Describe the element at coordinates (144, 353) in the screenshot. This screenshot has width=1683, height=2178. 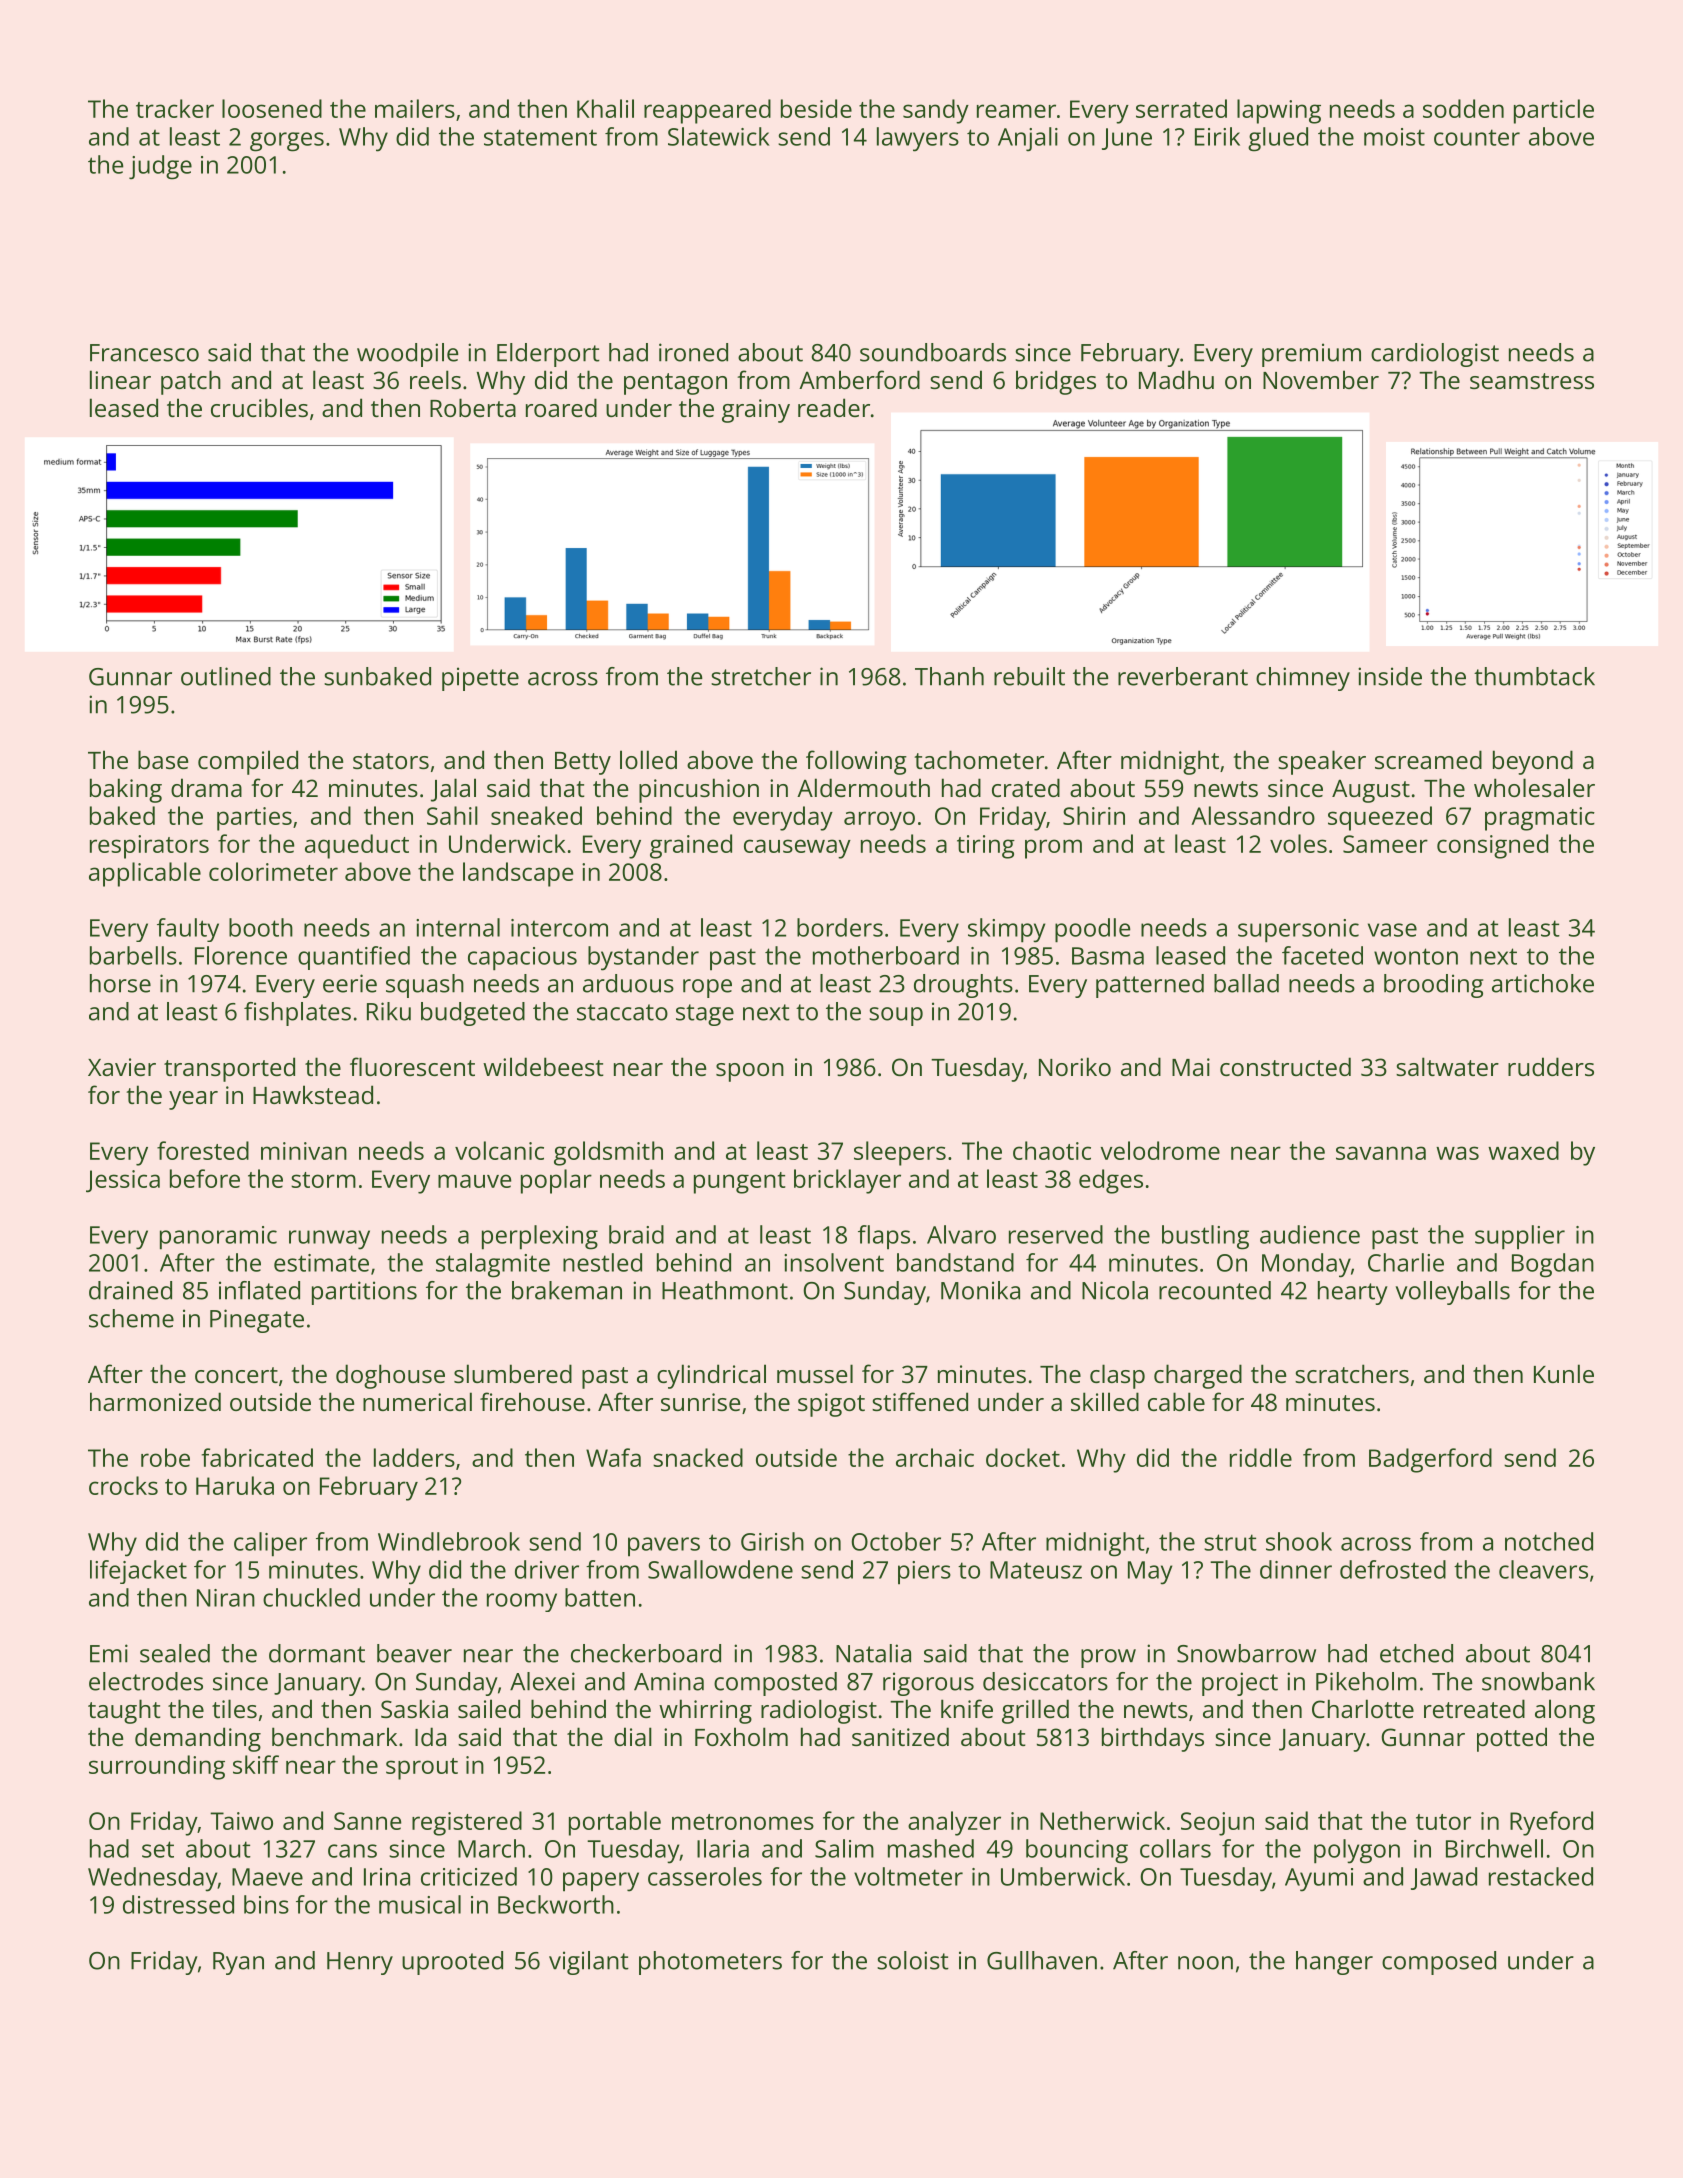
I see `Francesco` at that location.
